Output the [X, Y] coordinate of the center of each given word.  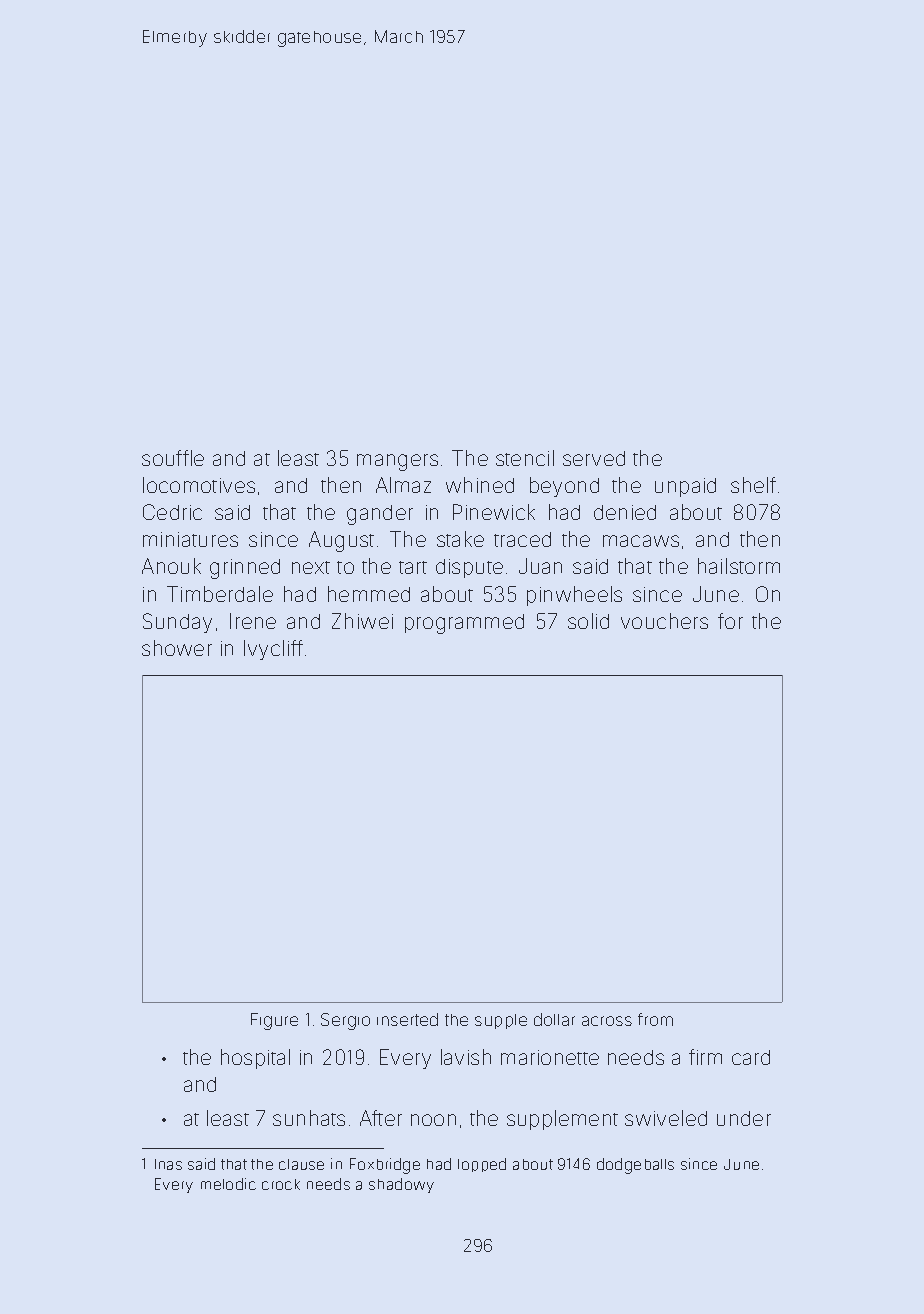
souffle [173, 458]
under [744, 1118]
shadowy [401, 1185]
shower [177, 648]
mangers [397, 462]
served [594, 458]
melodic [228, 1184]
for [730, 621]
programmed [464, 624]
